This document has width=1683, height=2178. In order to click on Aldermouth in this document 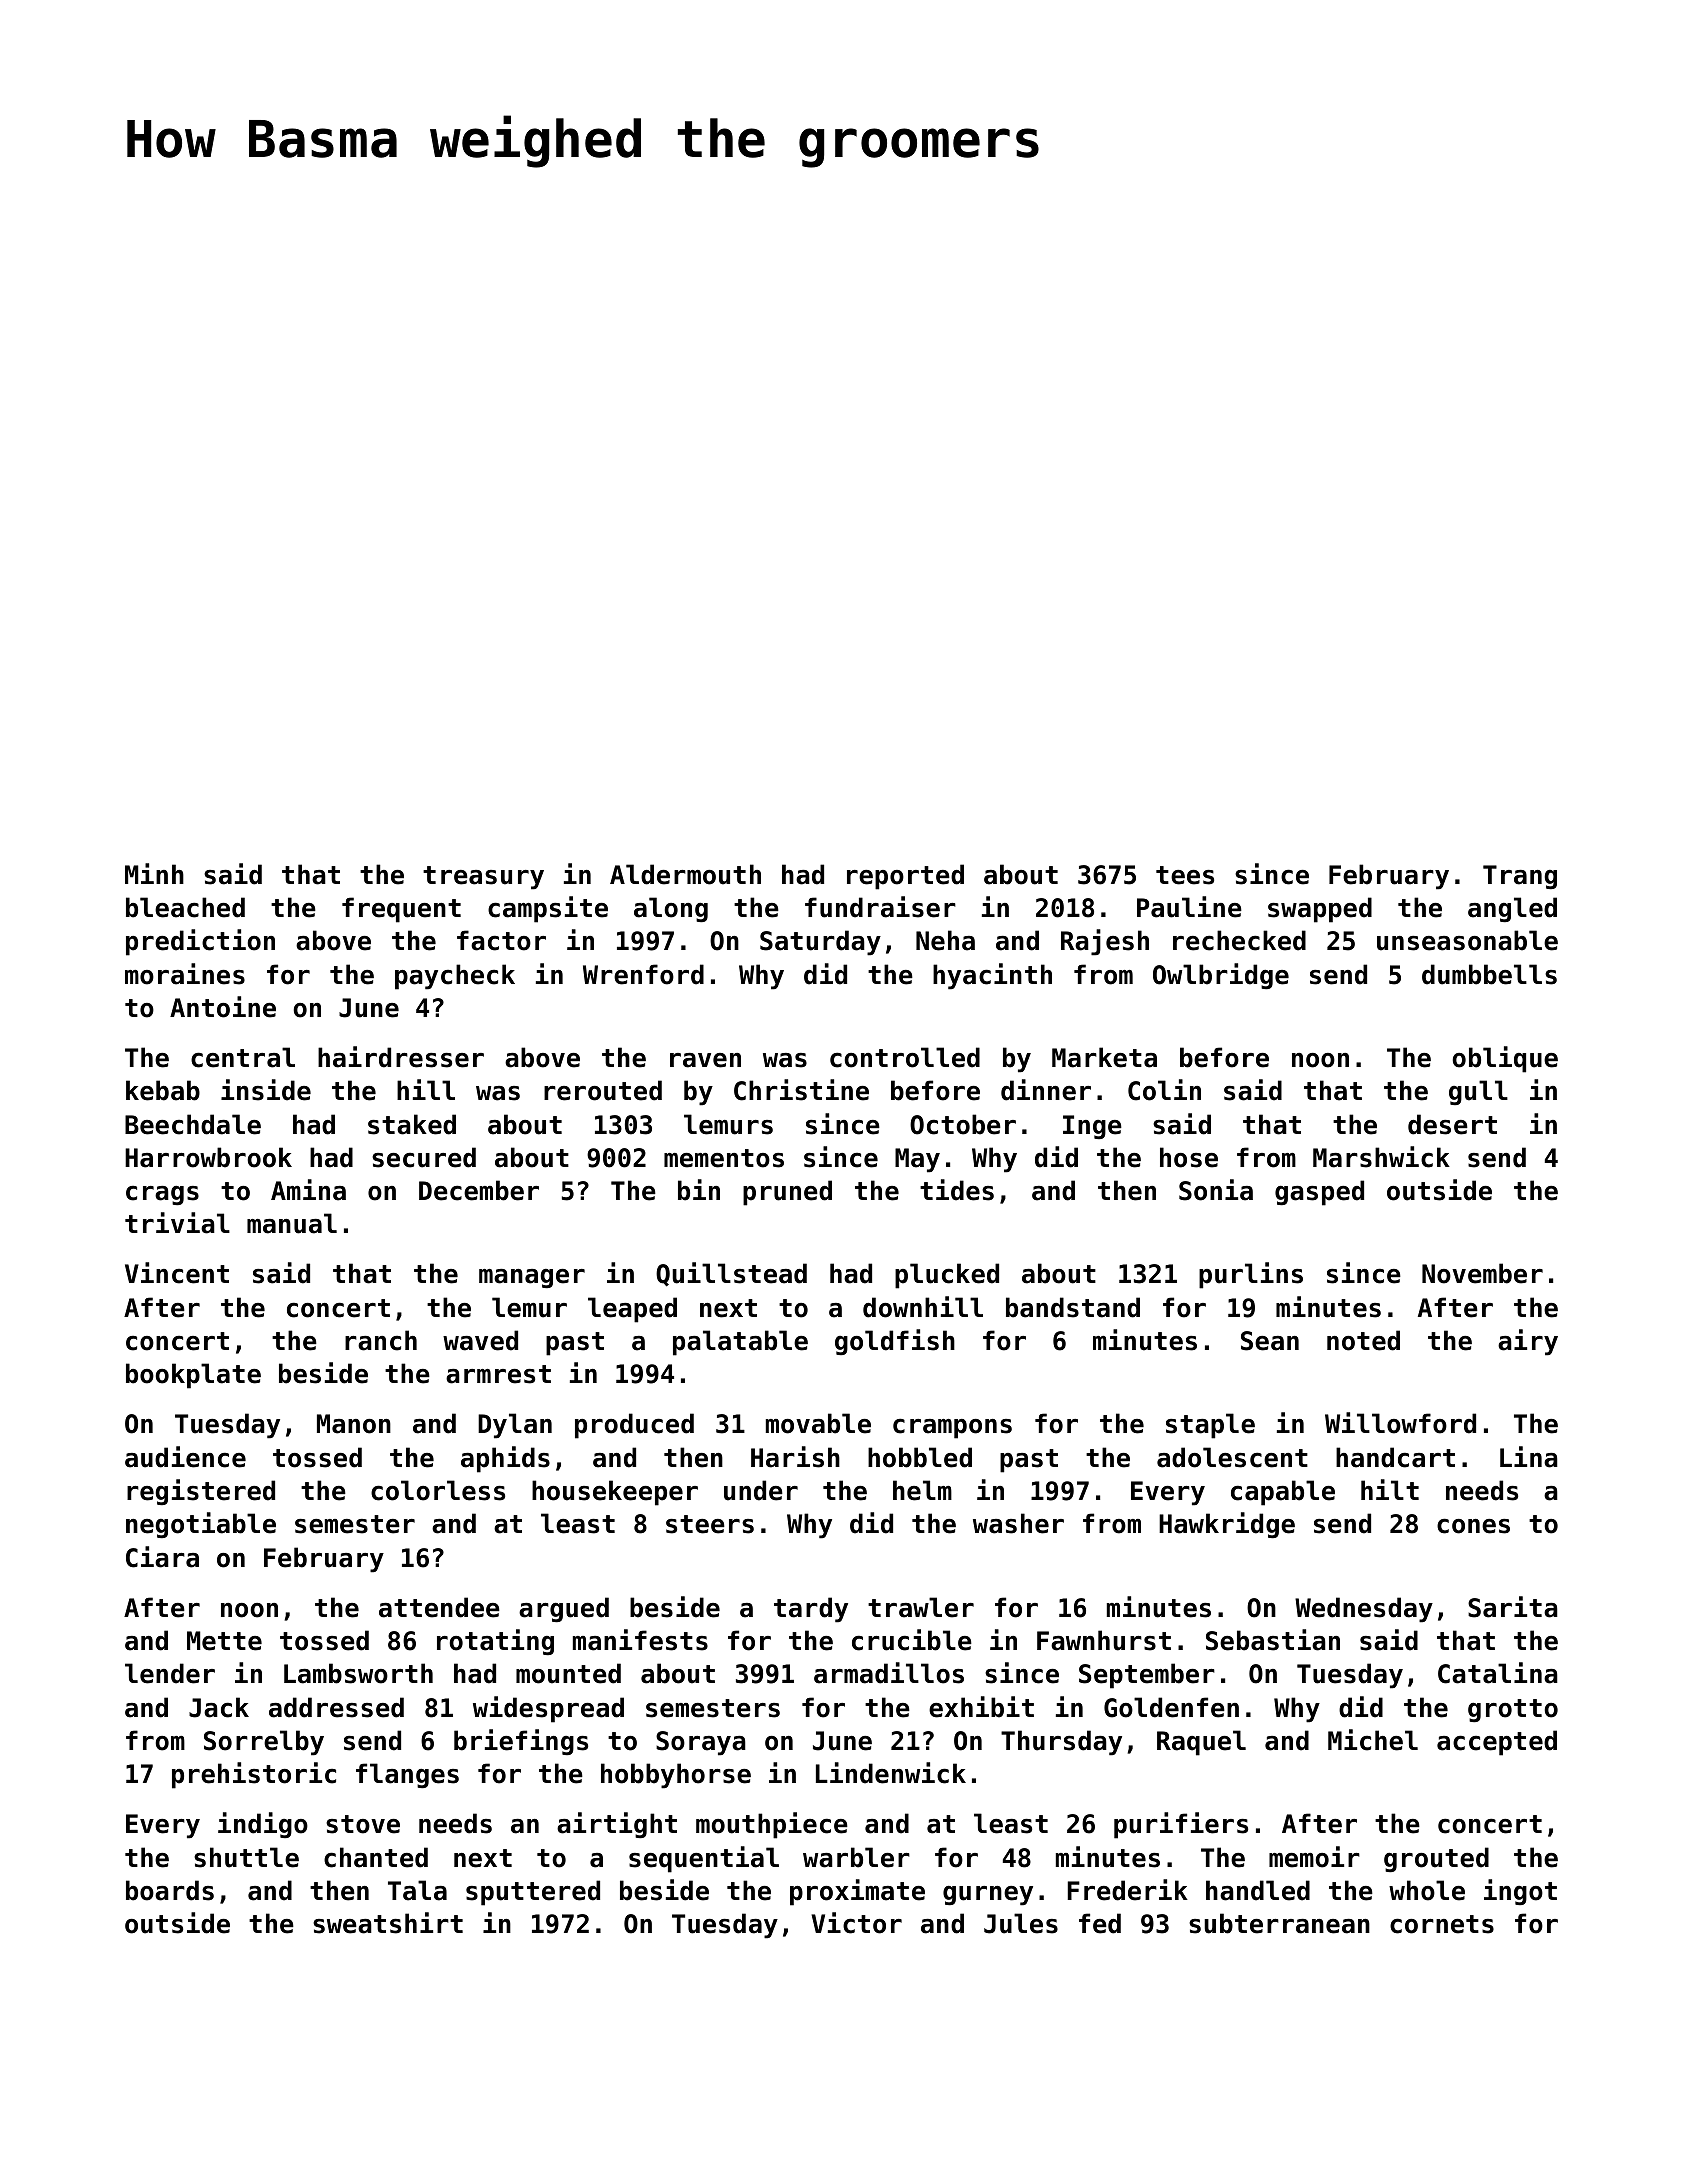, I will do `click(685, 874)`.
